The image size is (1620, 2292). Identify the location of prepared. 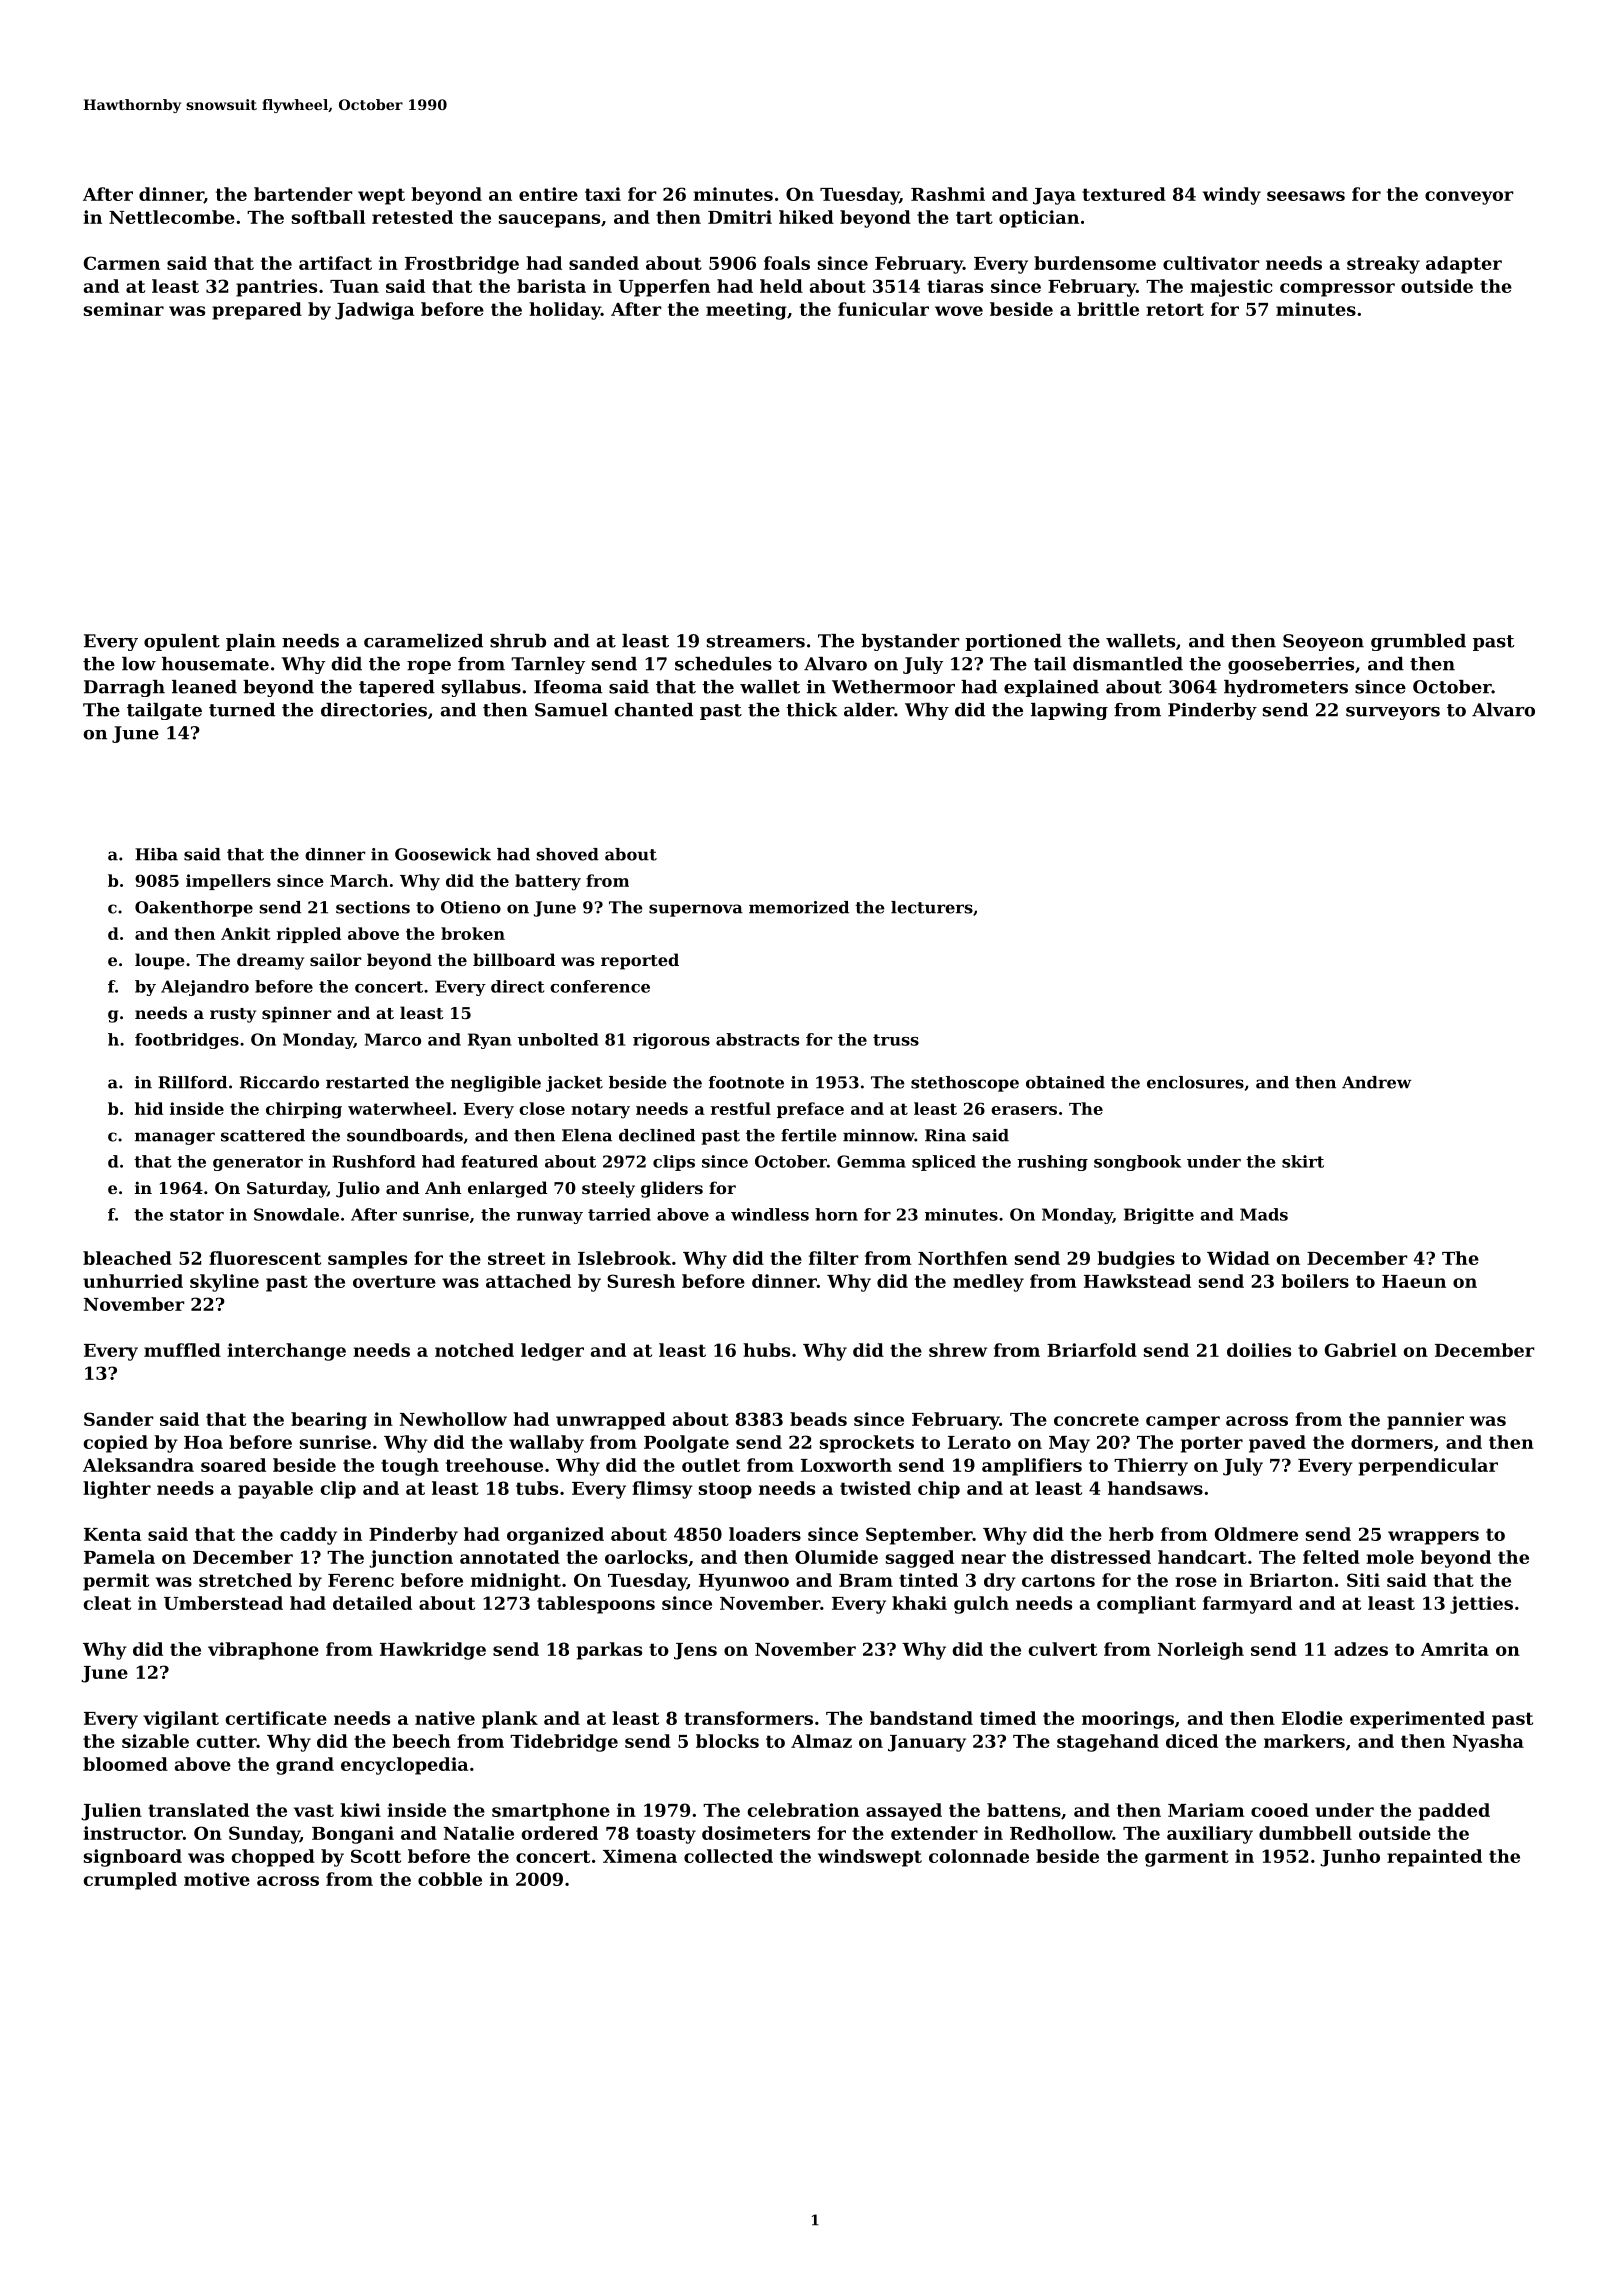
(257, 311).
